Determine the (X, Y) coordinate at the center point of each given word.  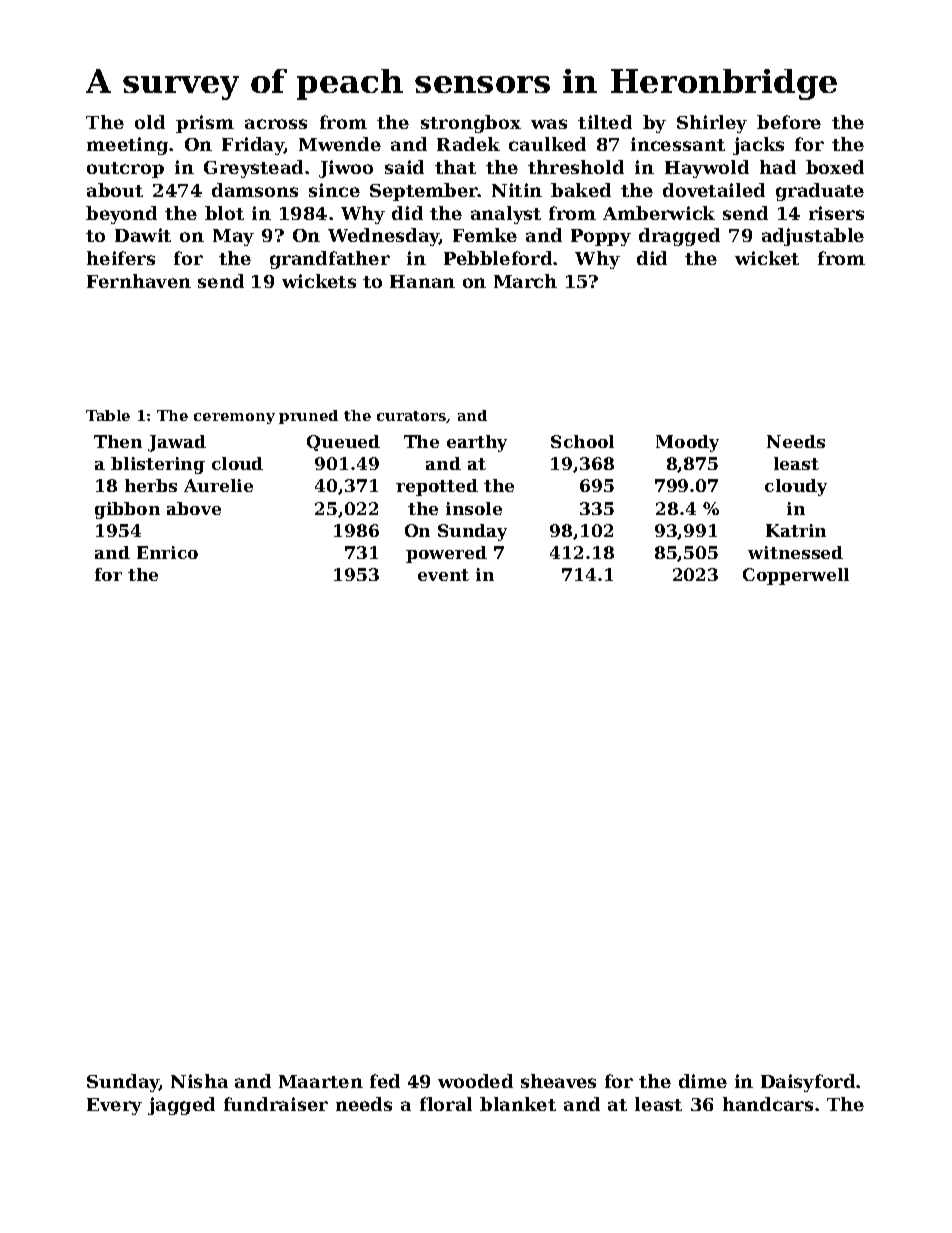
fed (385, 1081)
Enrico (167, 552)
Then (118, 441)
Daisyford (808, 1083)
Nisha (199, 1081)
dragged (679, 237)
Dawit (143, 235)
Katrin (796, 530)
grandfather (330, 260)
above (194, 508)
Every (114, 1106)
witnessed (795, 552)
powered (446, 554)
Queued (343, 443)
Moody (687, 443)
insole (474, 508)
